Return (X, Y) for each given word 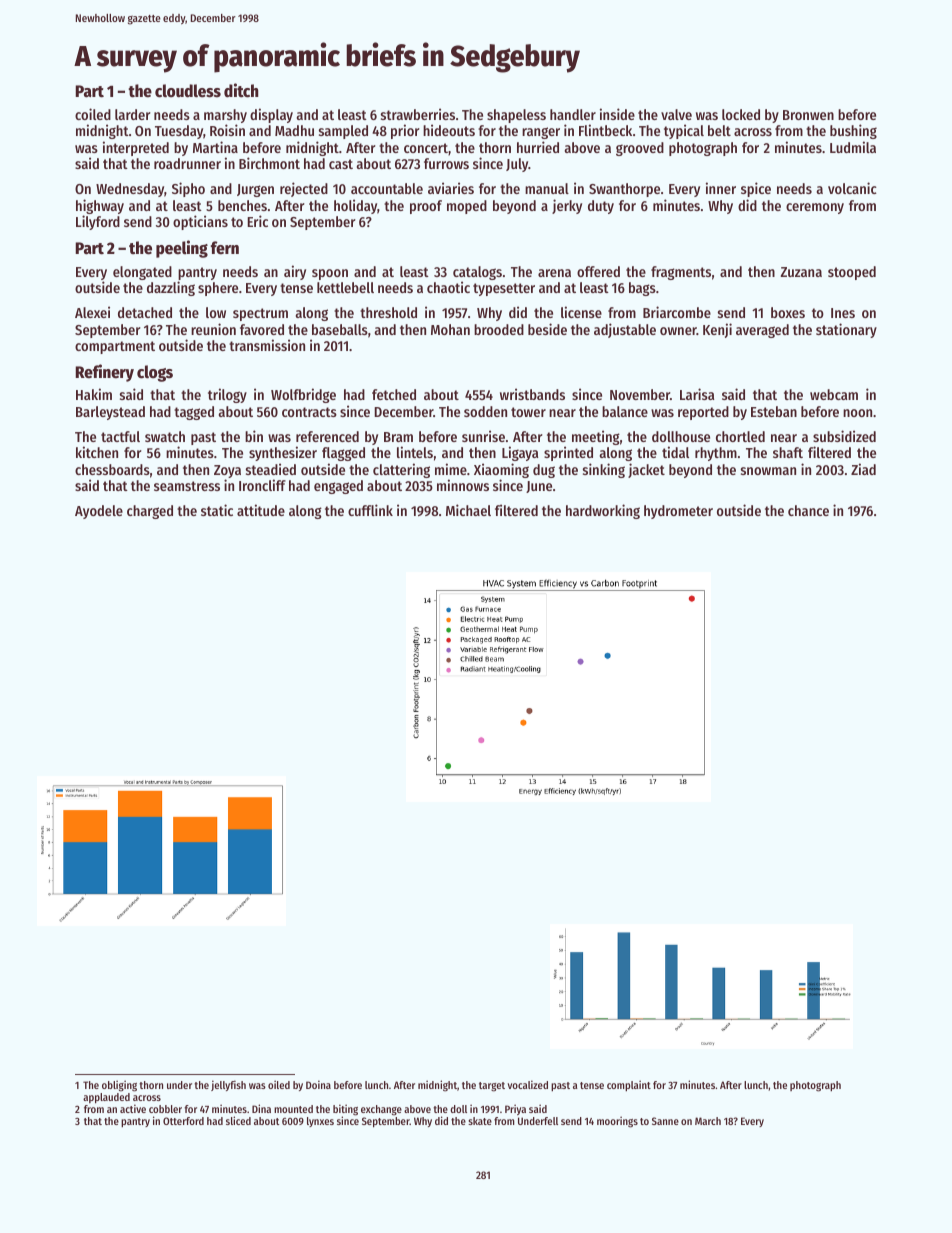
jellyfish (228, 1085)
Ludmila (853, 147)
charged (150, 512)
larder (133, 114)
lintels (415, 452)
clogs (155, 373)
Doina (318, 1084)
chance (808, 510)
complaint (629, 1085)
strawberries (418, 114)
